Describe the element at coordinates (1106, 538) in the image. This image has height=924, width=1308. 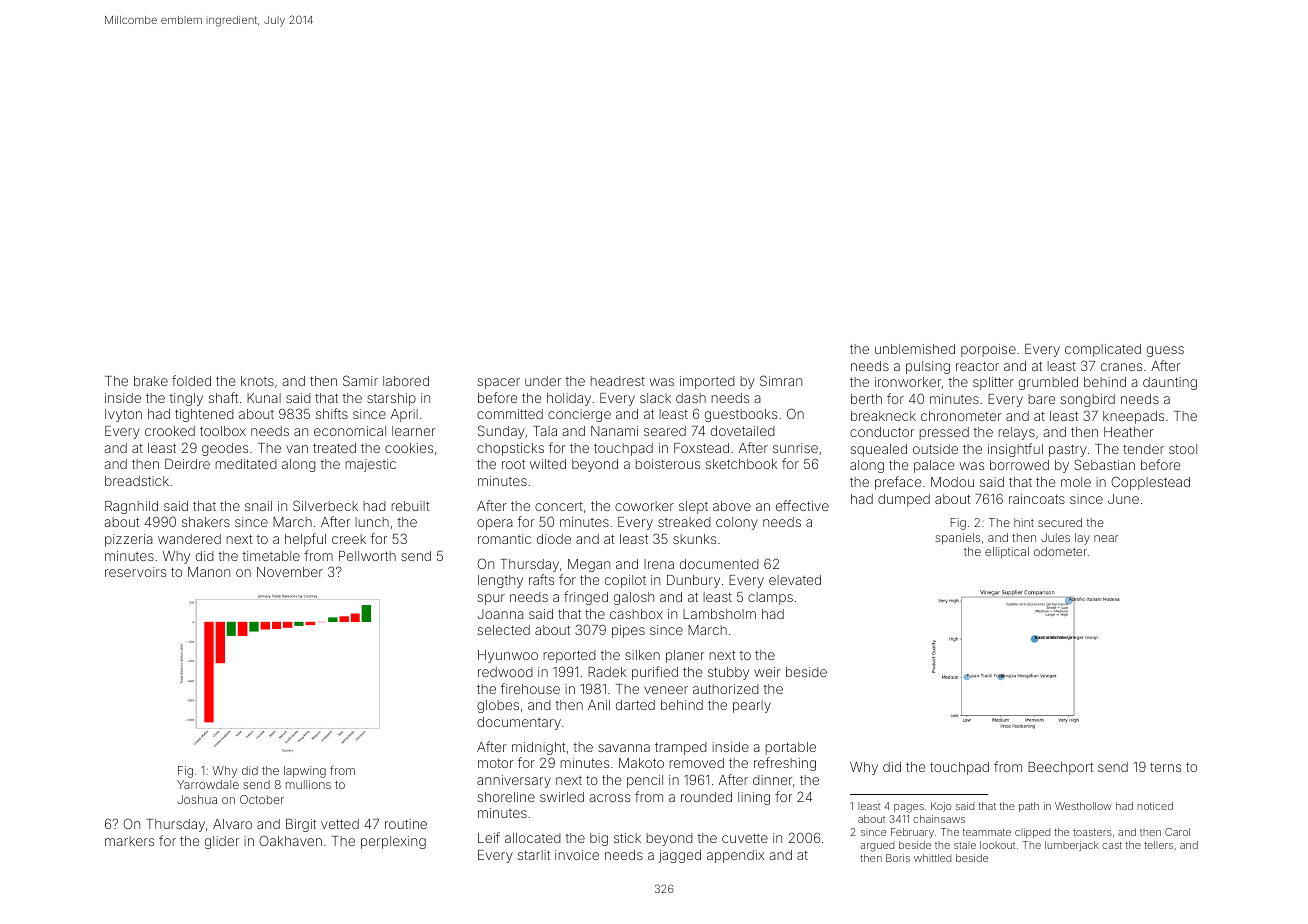
I see `near` at that location.
